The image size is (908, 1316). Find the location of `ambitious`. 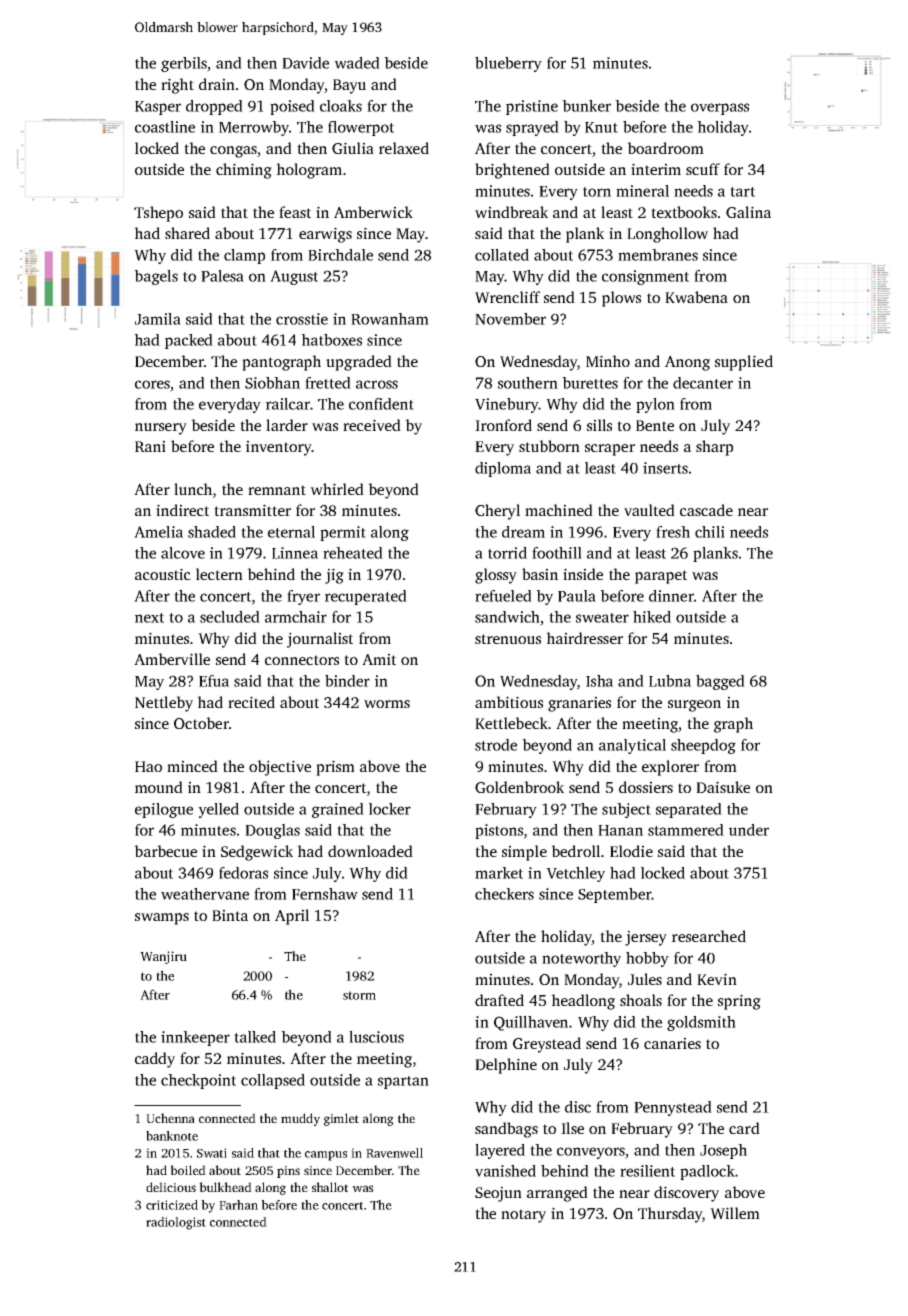

ambitious is located at coordinates (509, 702).
